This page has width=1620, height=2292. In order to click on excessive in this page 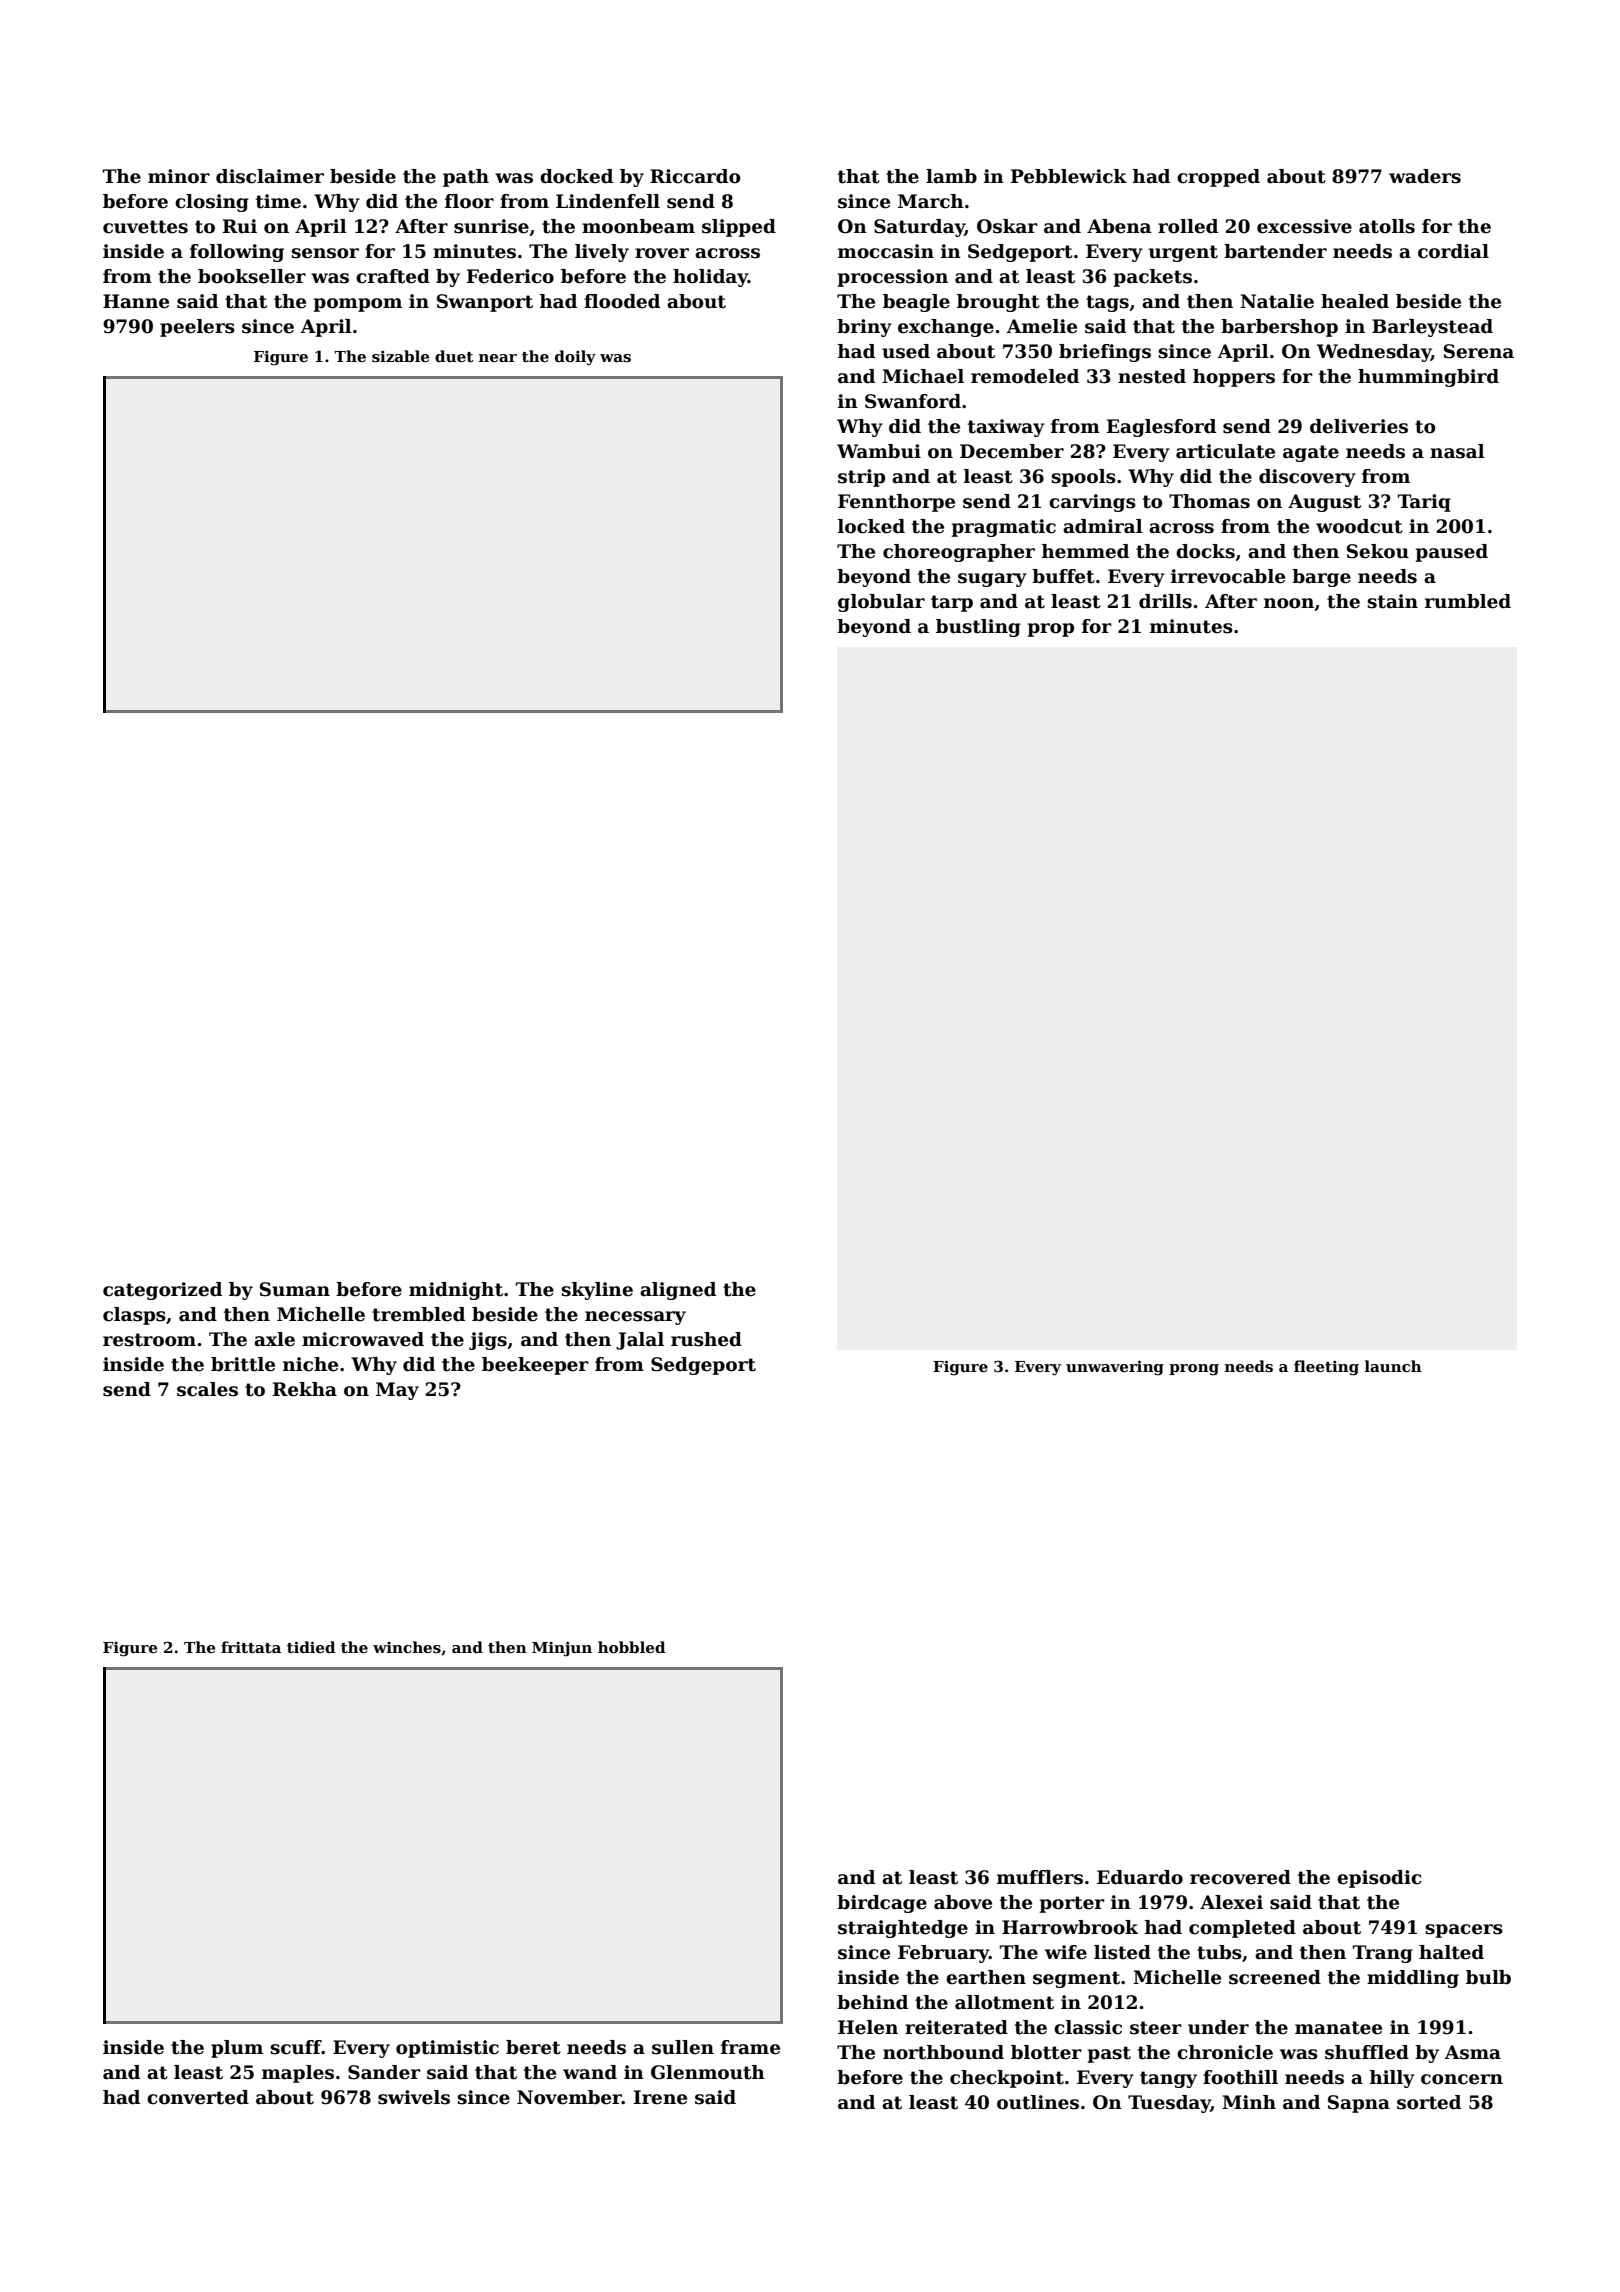, I will do `click(1304, 226)`.
